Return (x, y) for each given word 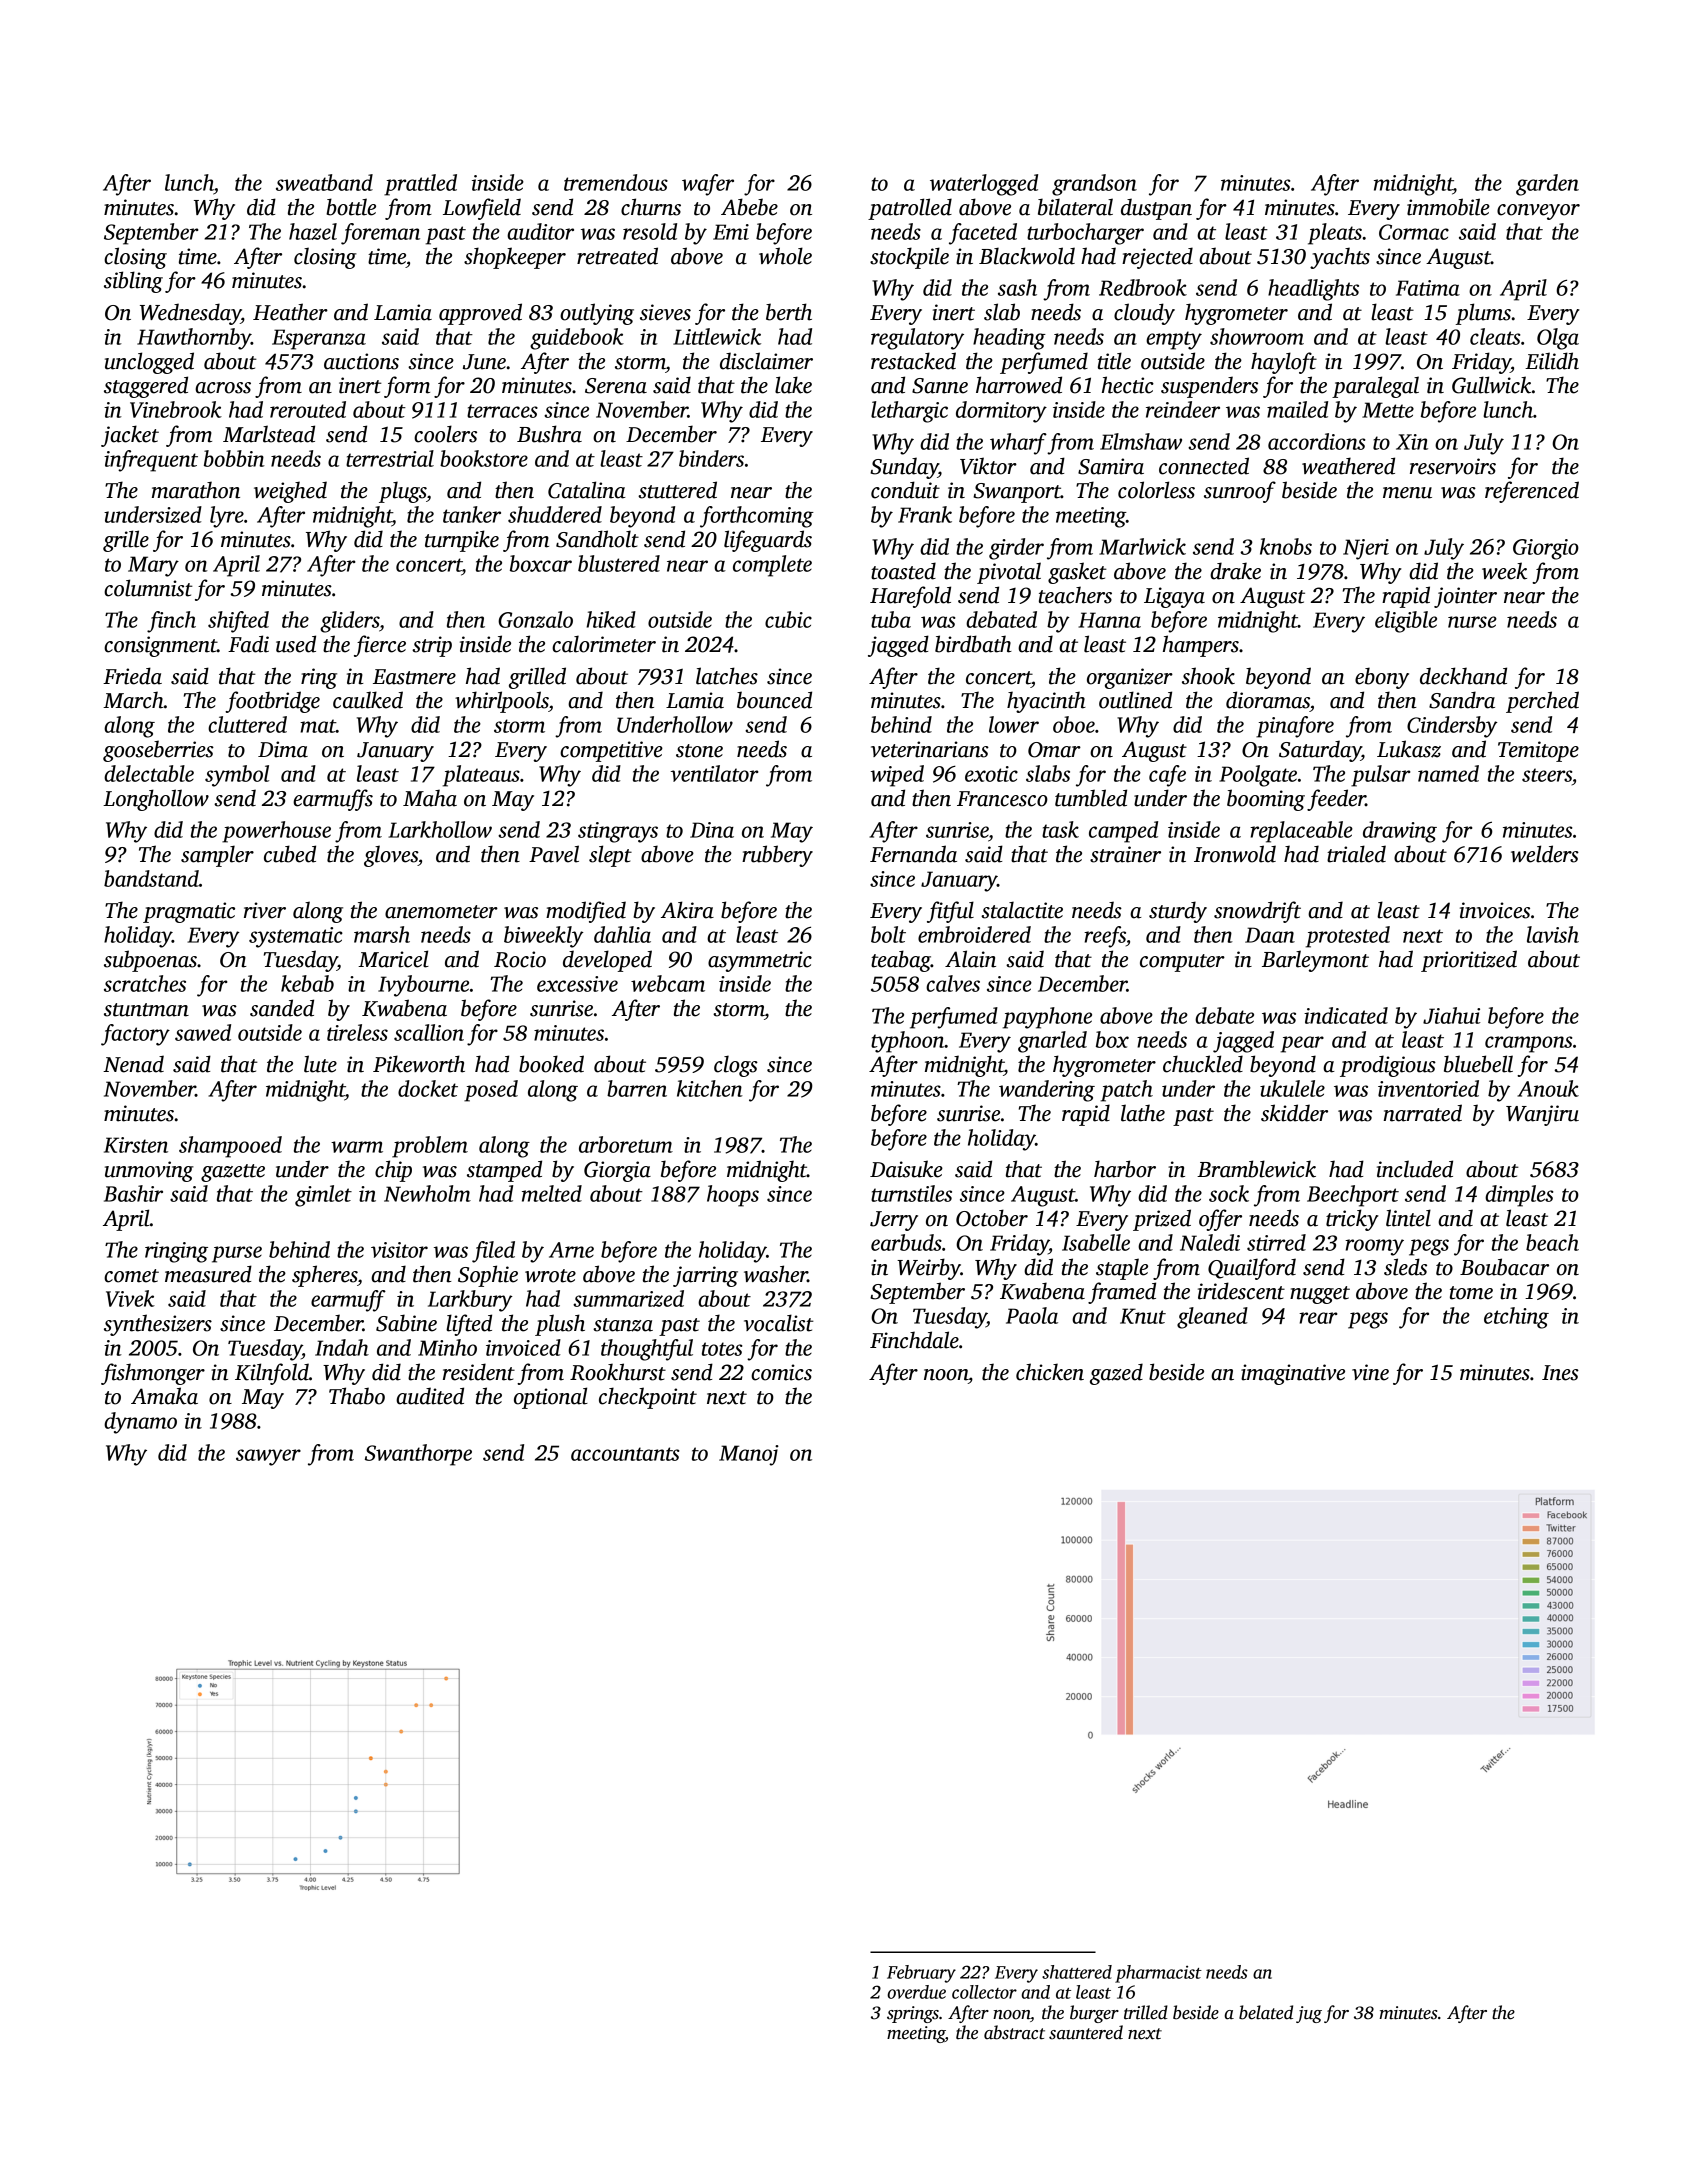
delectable (149, 773)
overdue (916, 1992)
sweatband (324, 182)
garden (1547, 185)
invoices (1495, 910)
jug (1309, 2014)
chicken (1050, 1372)
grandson (1094, 185)
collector (984, 1992)
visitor (399, 1250)
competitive (611, 751)
